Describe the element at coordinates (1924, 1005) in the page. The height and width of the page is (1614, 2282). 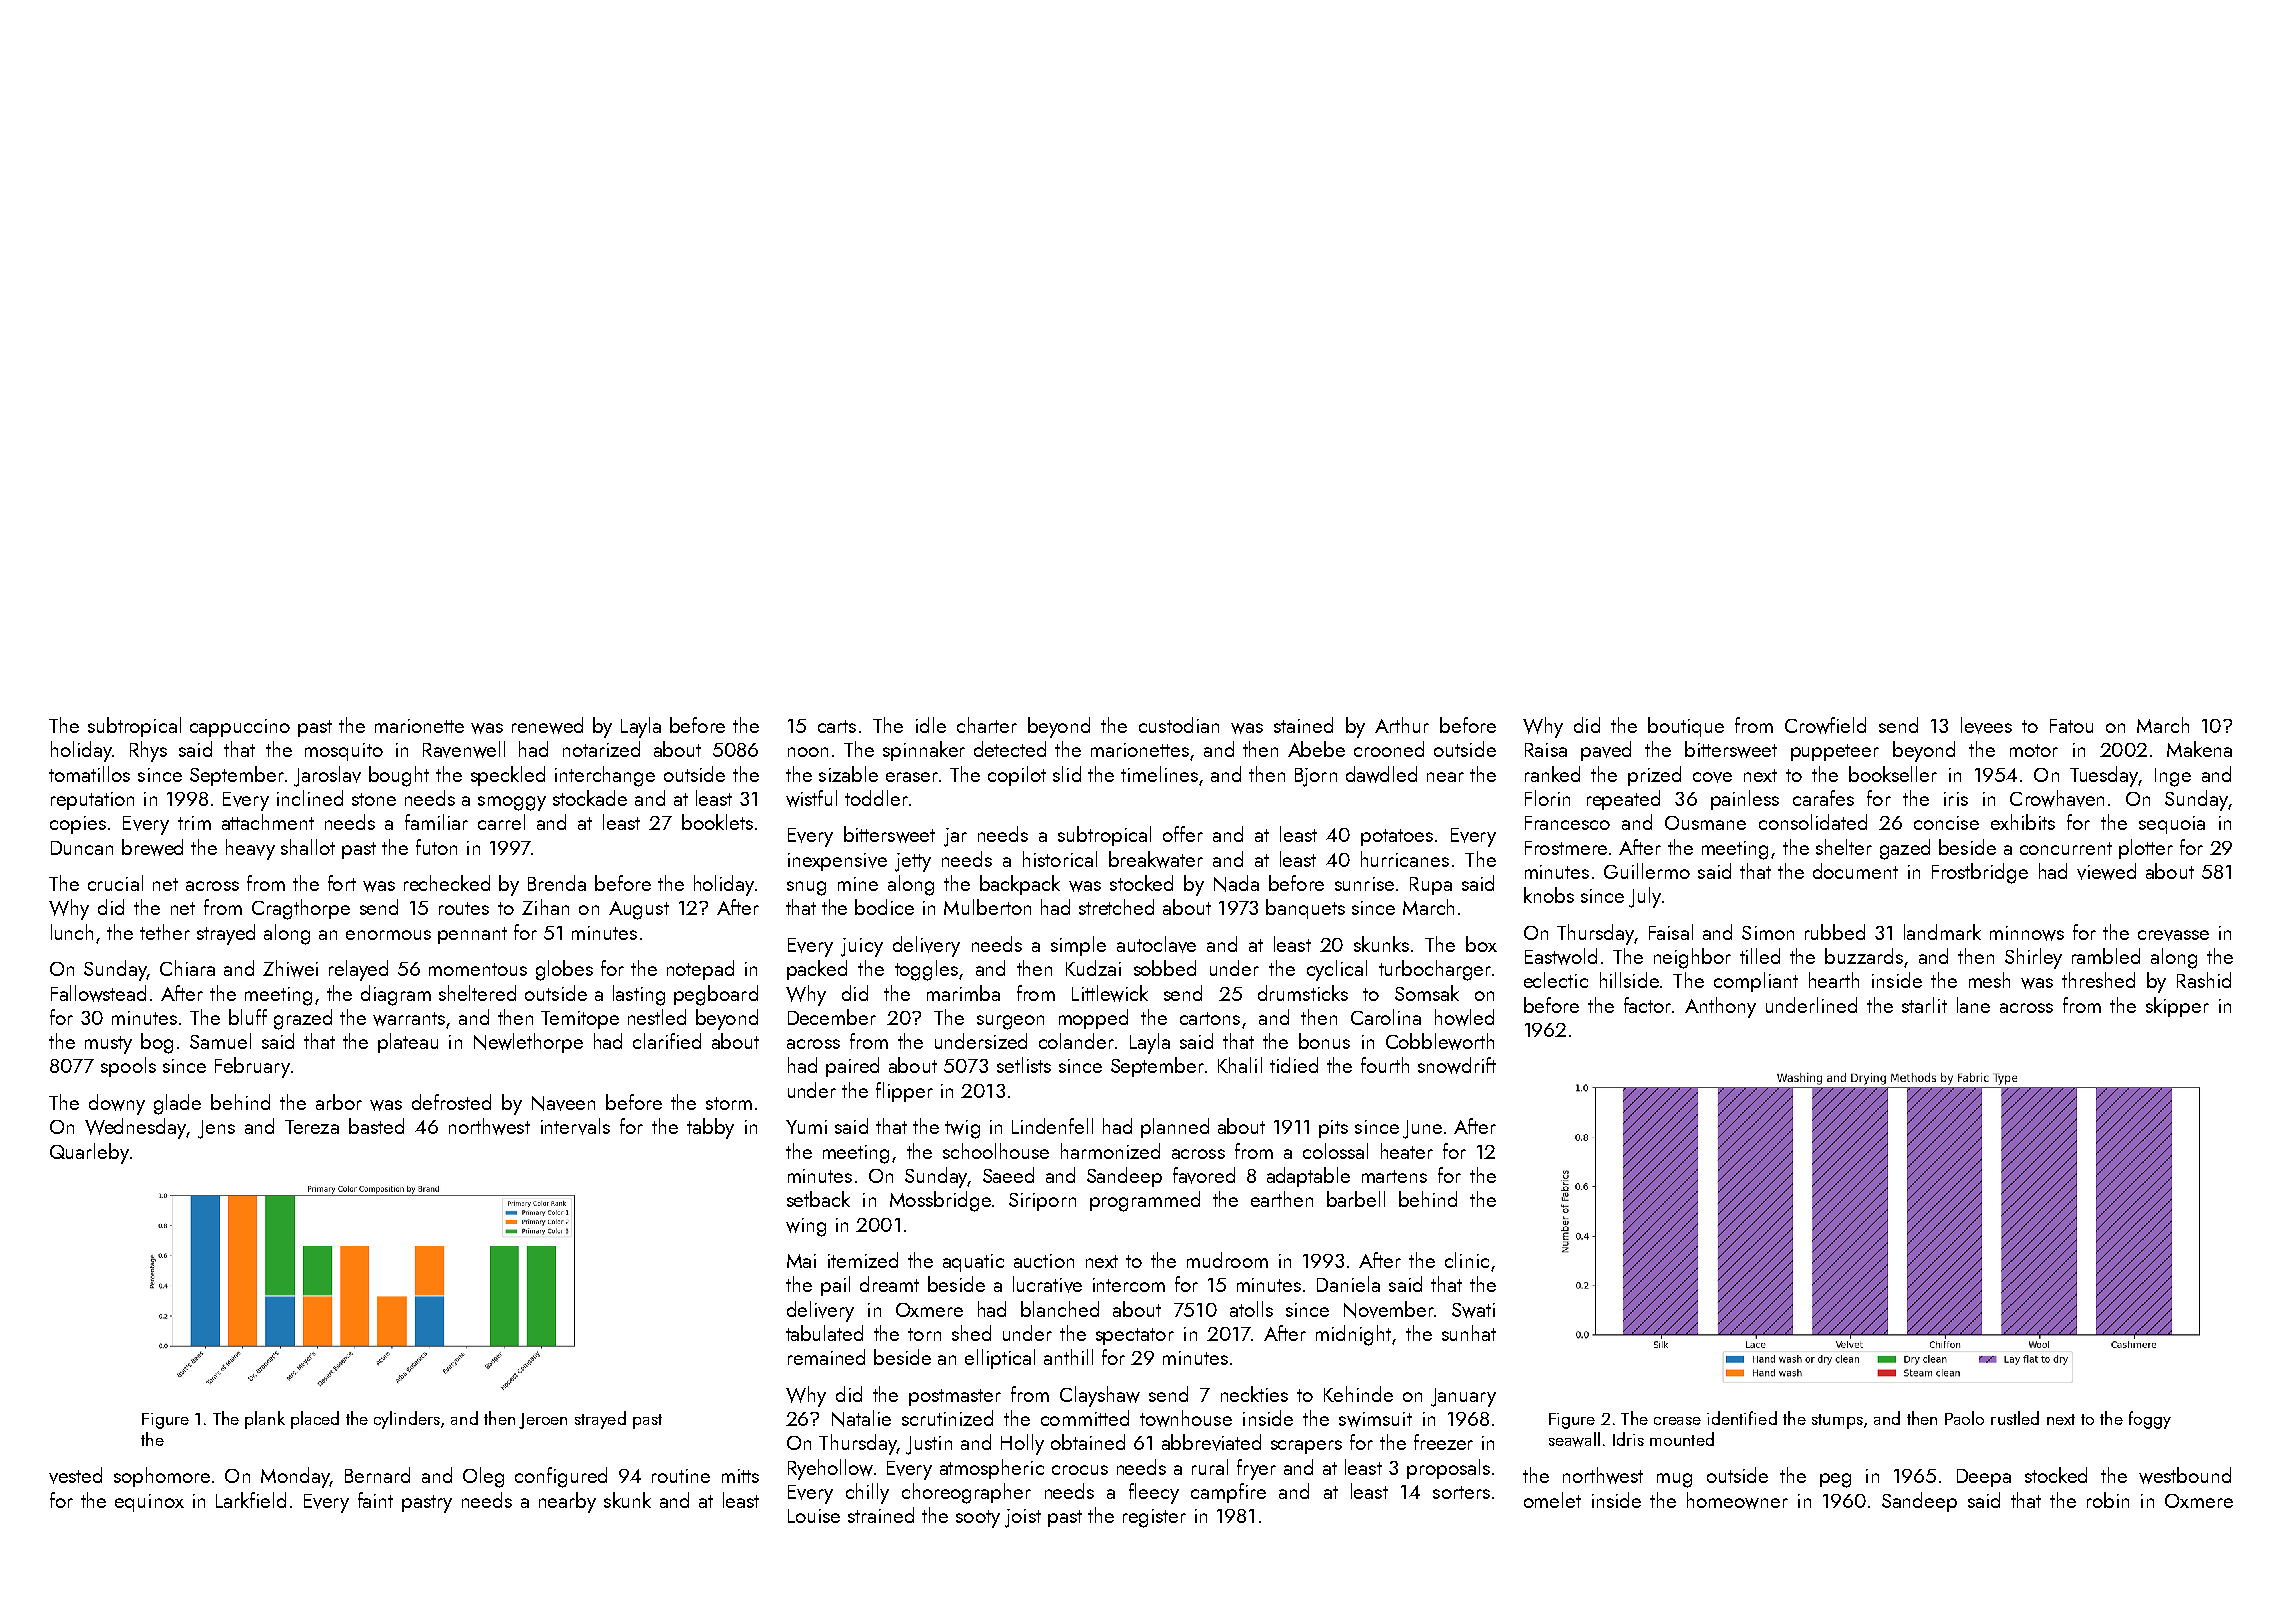
I see `starlit` at that location.
